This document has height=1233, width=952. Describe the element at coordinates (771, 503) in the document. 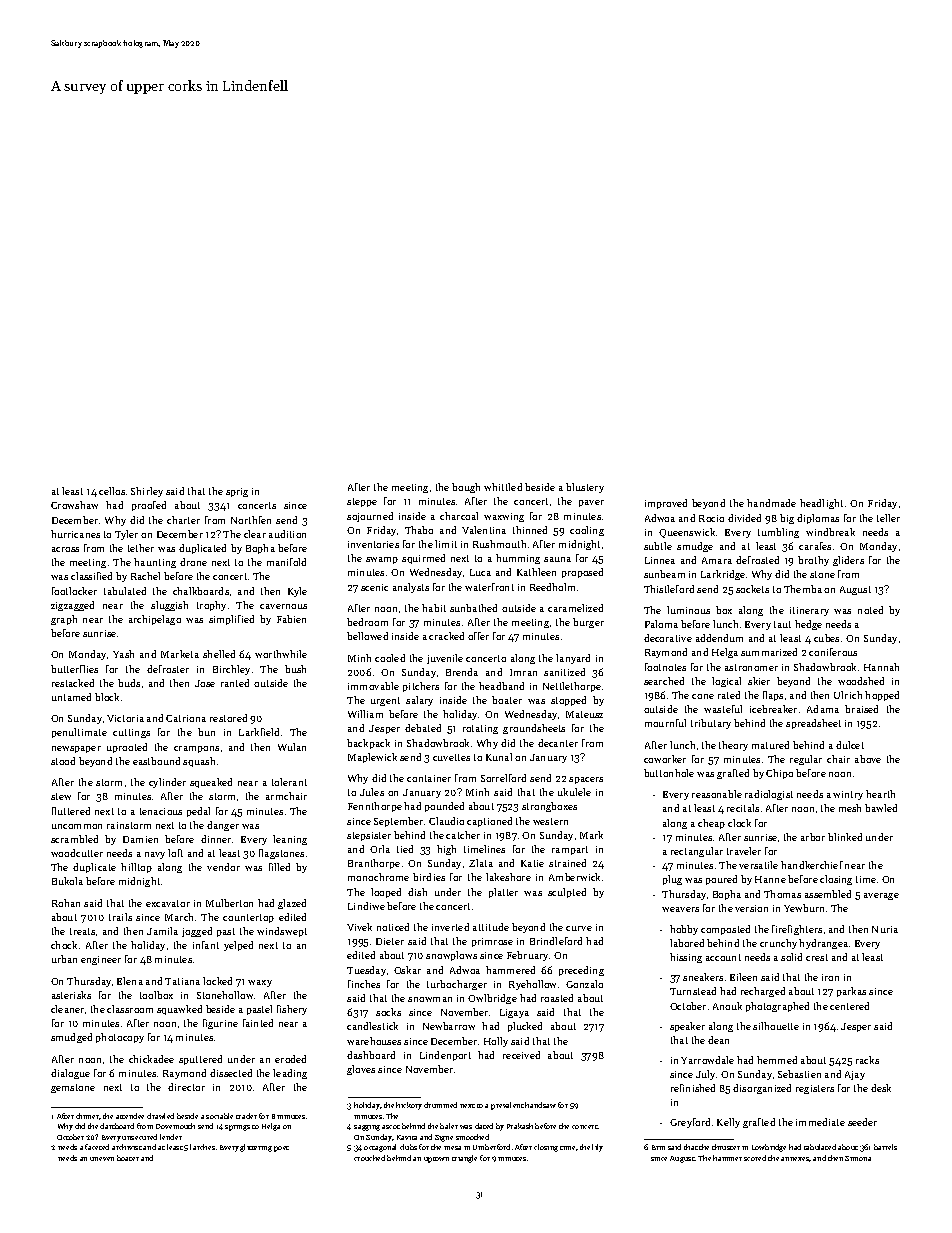

I see `handmade` at that location.
